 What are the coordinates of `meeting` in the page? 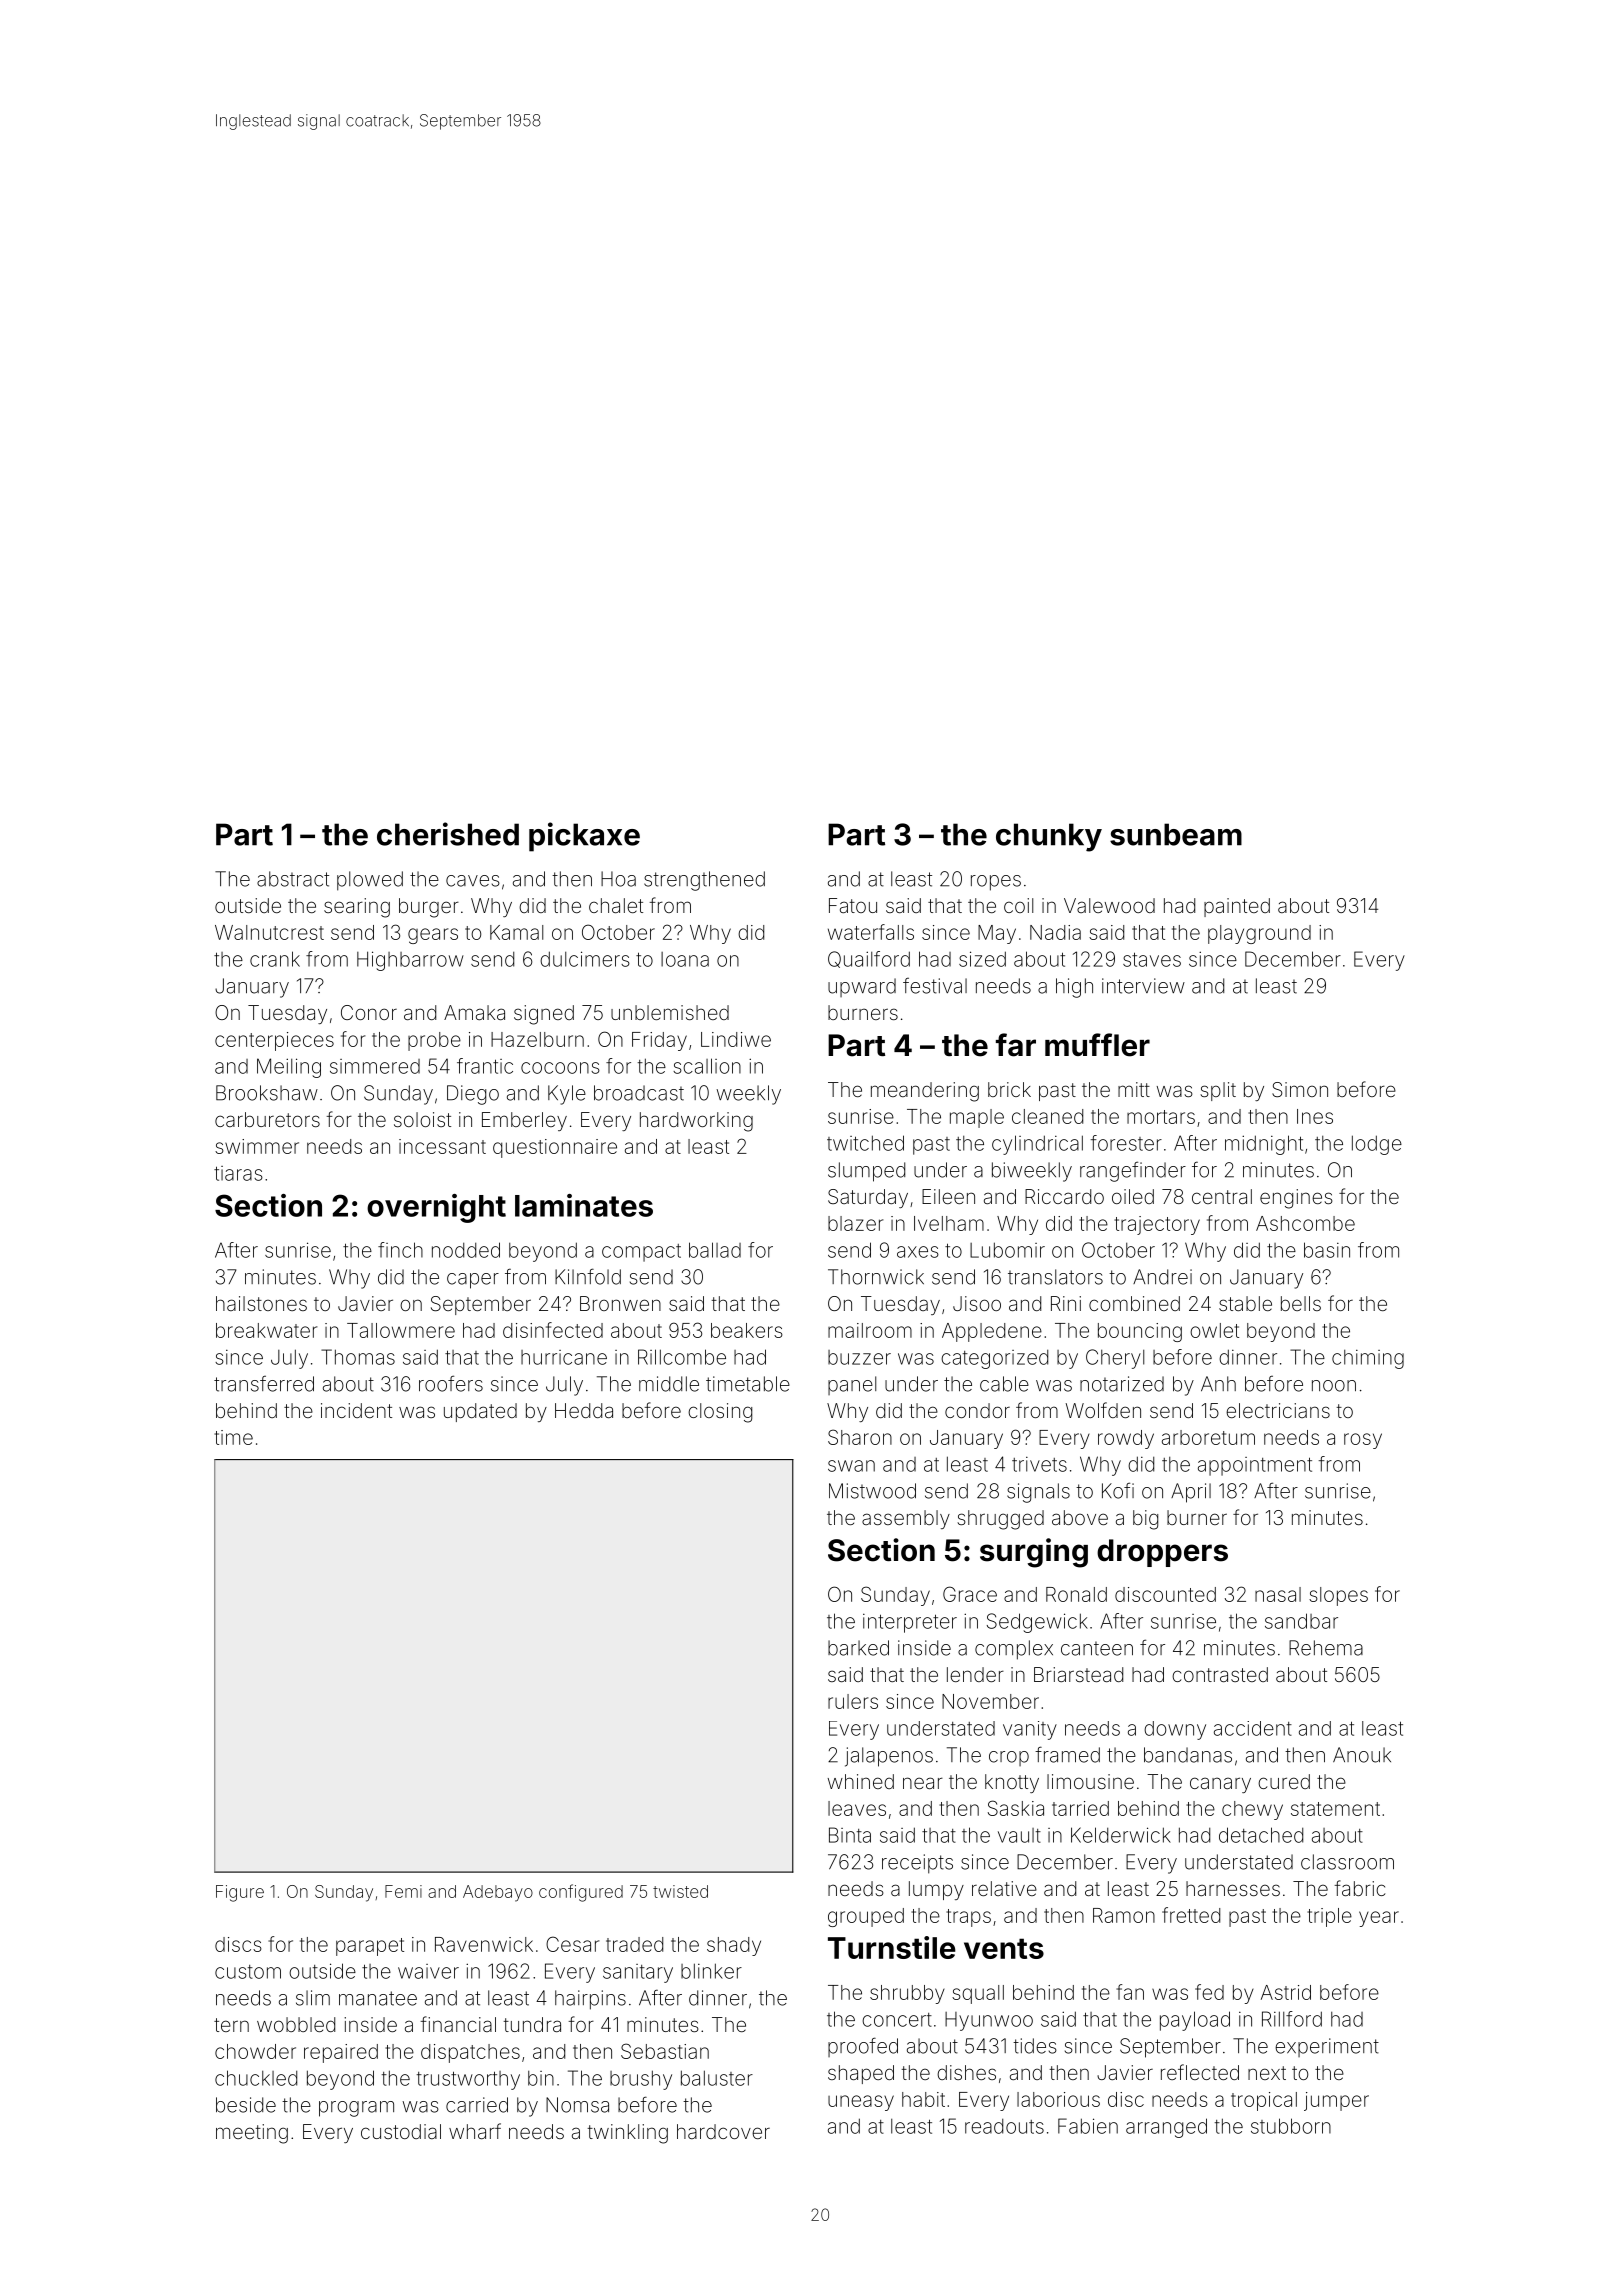 It's located at (252, 2134).
